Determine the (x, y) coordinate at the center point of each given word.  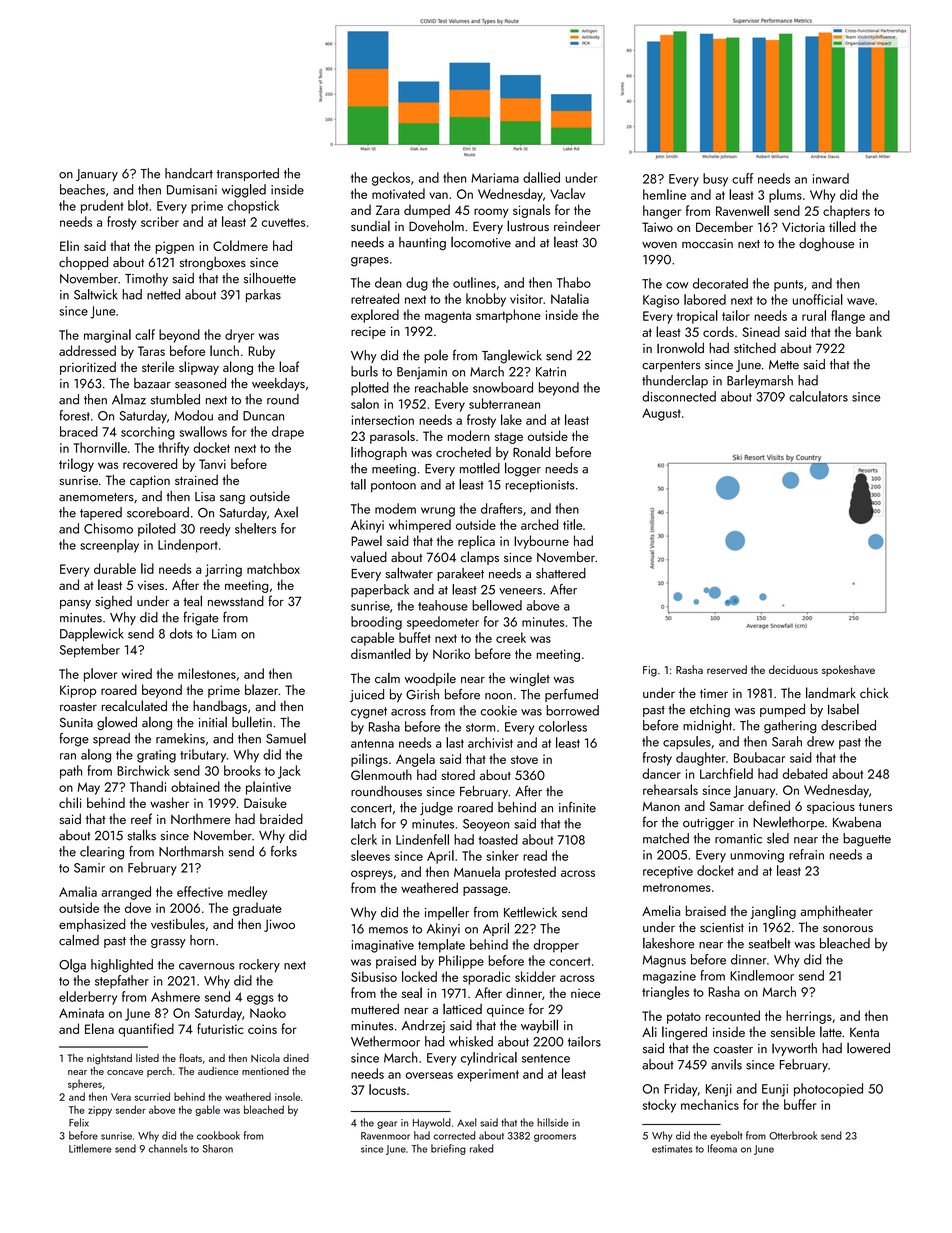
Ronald (531, 452)
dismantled (381, 653)
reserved (727, 669)
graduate (257, 909)
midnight (707, 727)
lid (147, 568)
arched (539, 524)
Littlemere (90, 1148)
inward (831, 178)
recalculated (134, 705)
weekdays (278, 384)
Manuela (477, 871)
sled (778, 838)
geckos (391, 179)
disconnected (679, 396)
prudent (102, 207)
